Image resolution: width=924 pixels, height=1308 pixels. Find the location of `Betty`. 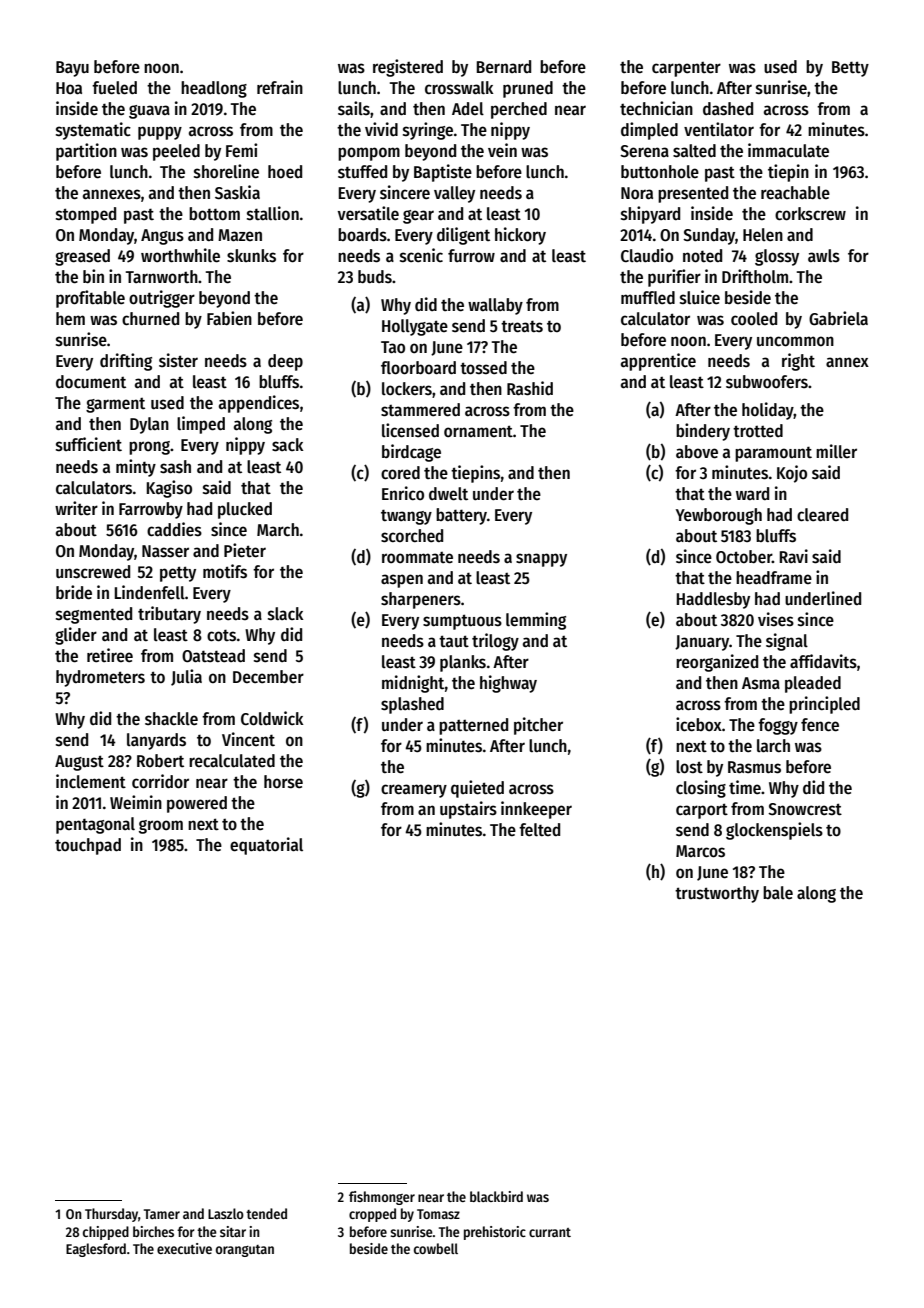

Betty is located at coordinates (850, 69).
